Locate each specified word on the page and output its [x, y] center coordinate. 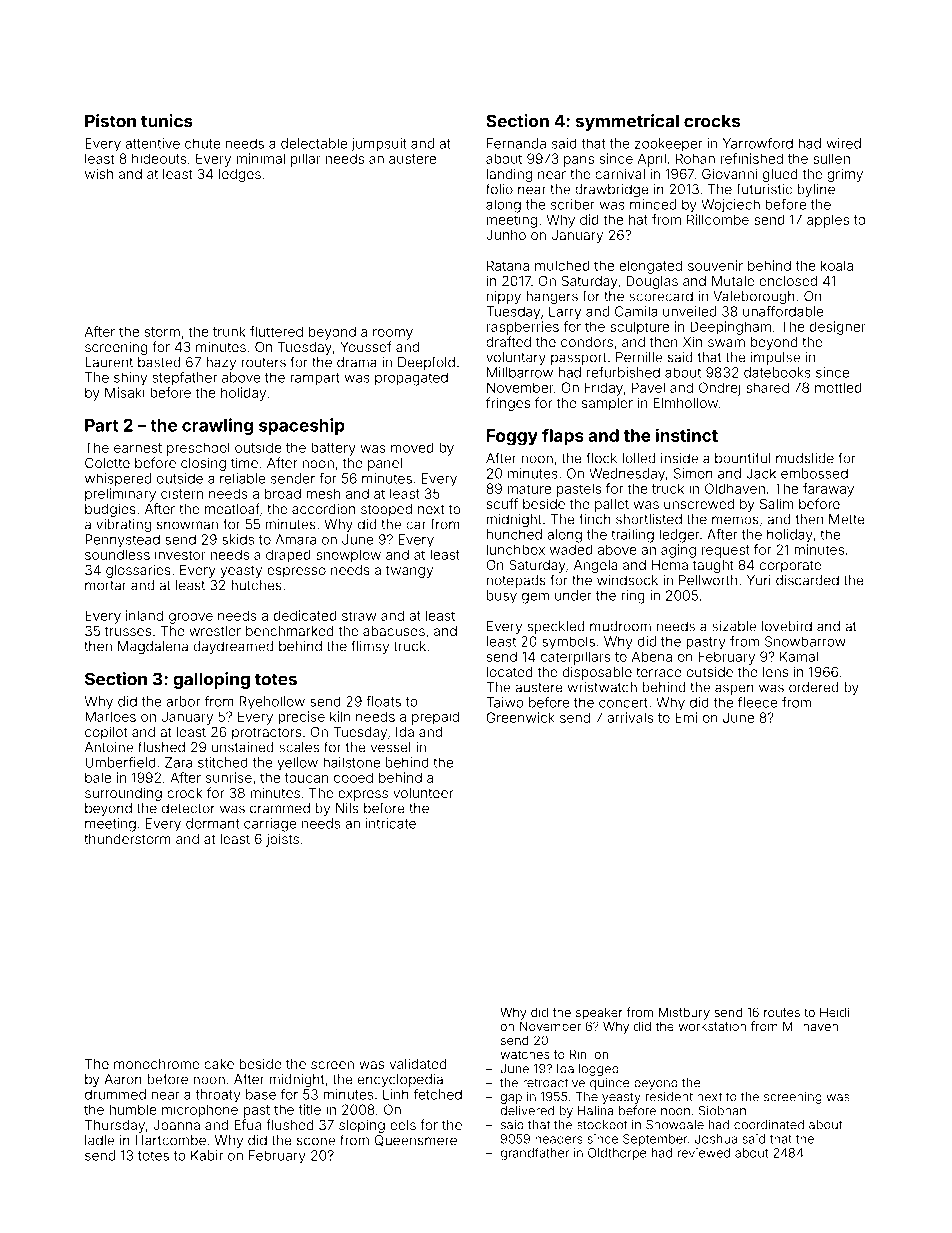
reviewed [704, 1153]
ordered [814, 687]
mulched [562, 265]
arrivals [630, 717]
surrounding [123, 794]
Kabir [207, 1155]
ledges [240, 175]
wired [843, 143]
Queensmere [415, 1140]
